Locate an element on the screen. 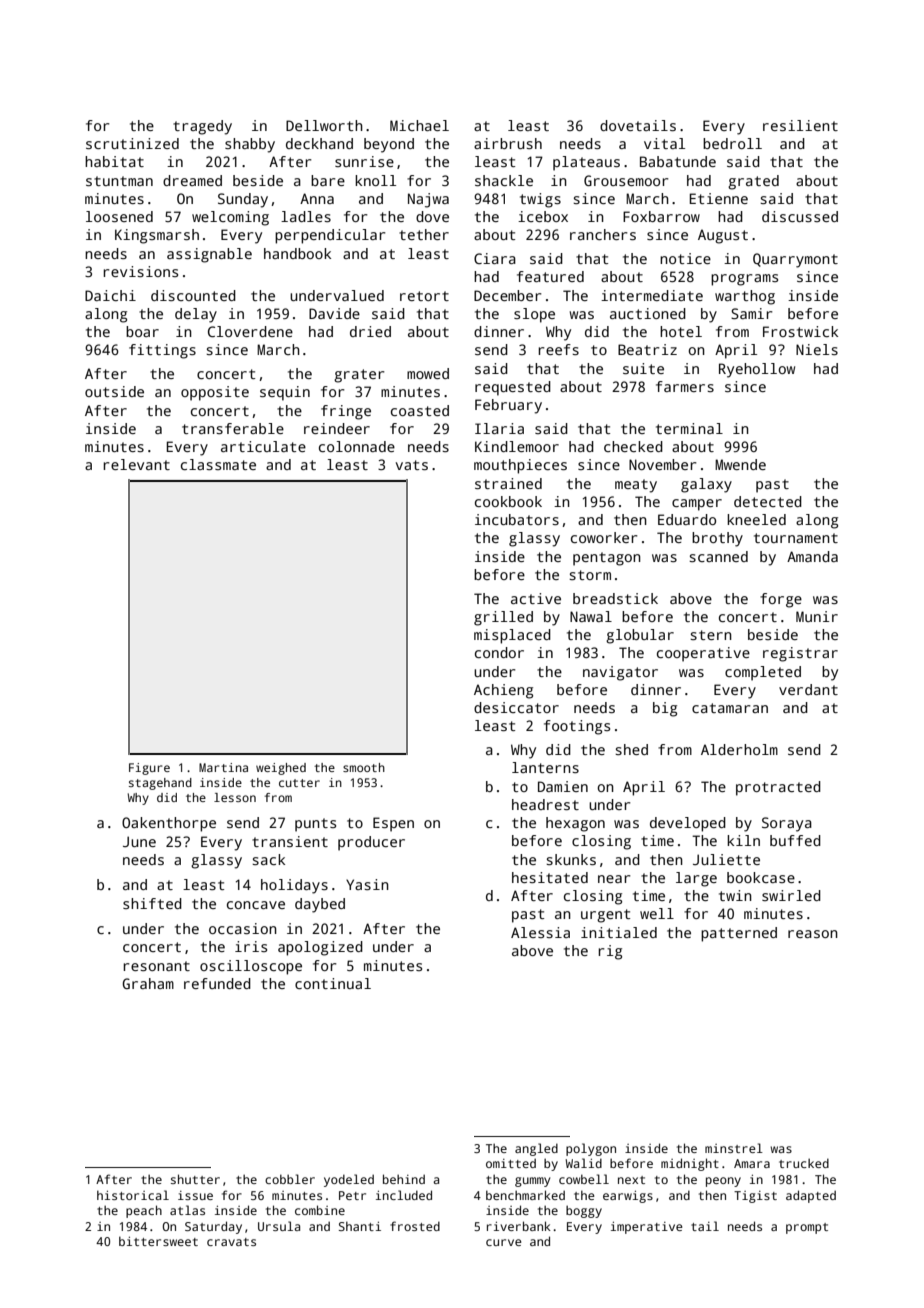 The height and width of the screenshot is (1308, 924). Damien is located at coordinates (563, 786).
